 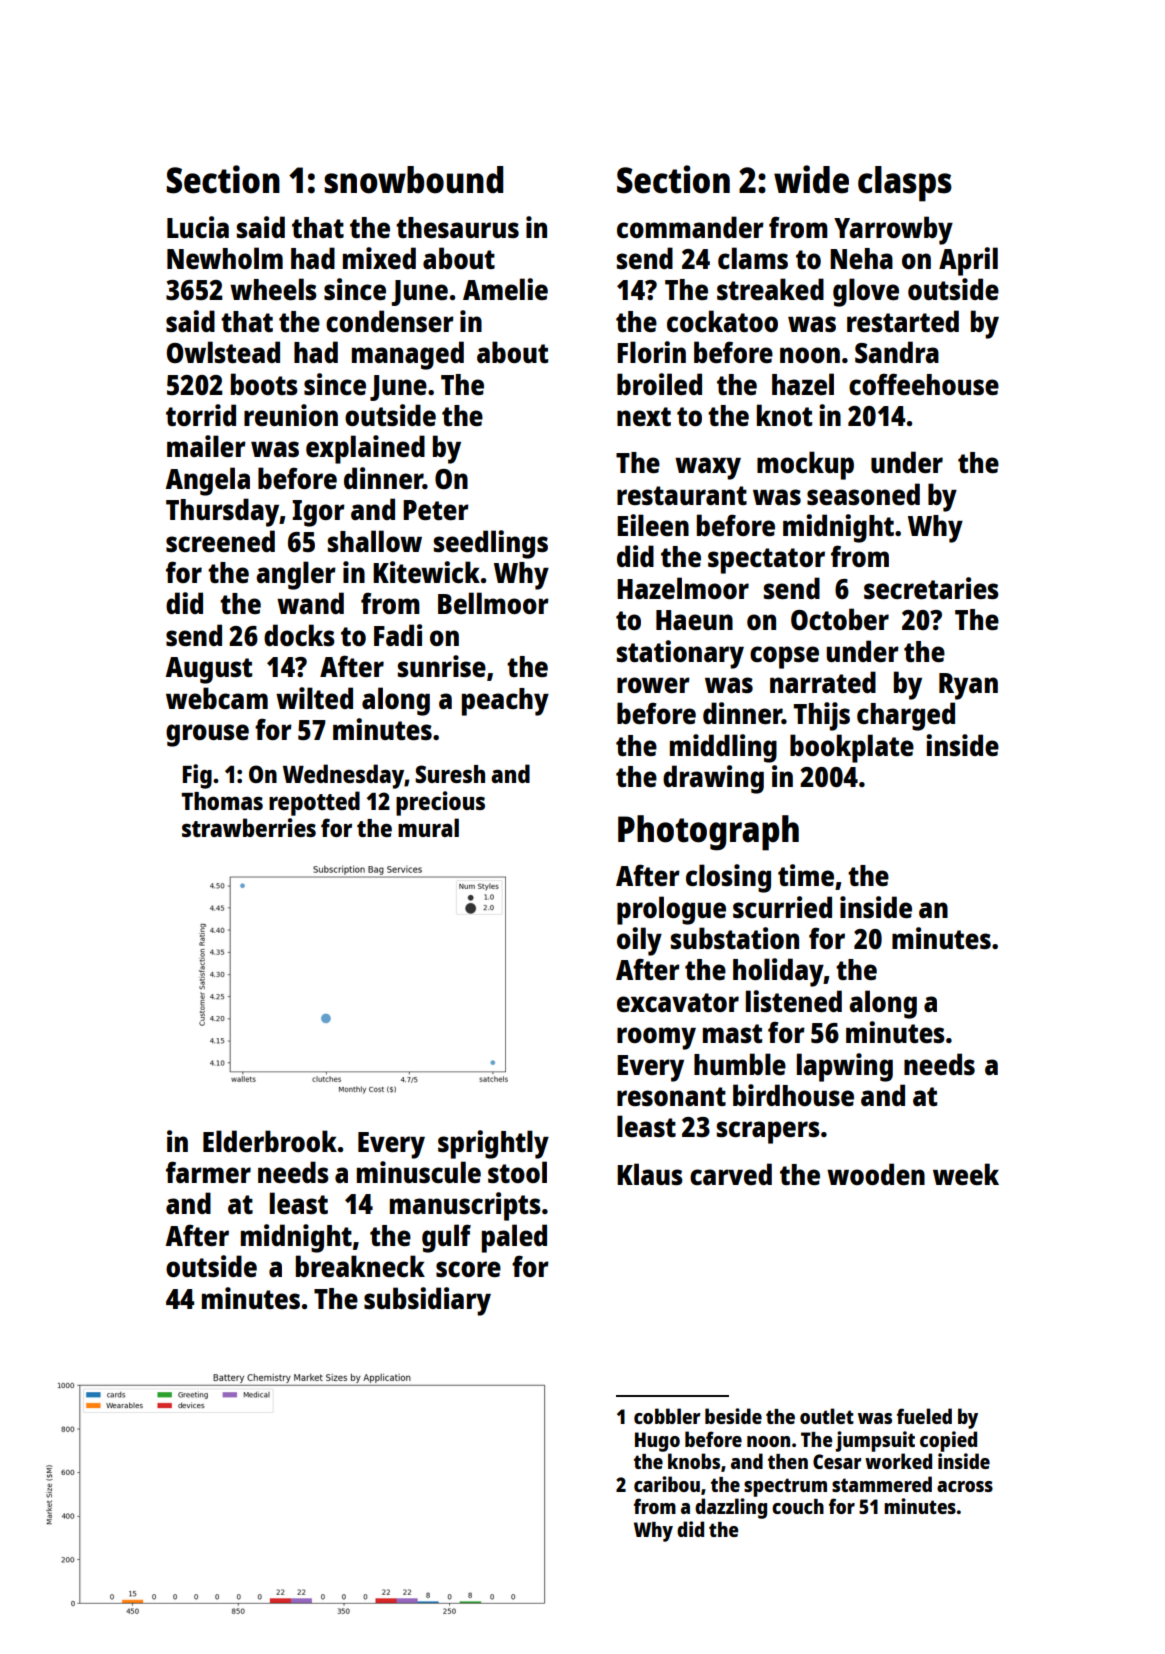 I want to click on snowbound, so click(x=413, y=180).
